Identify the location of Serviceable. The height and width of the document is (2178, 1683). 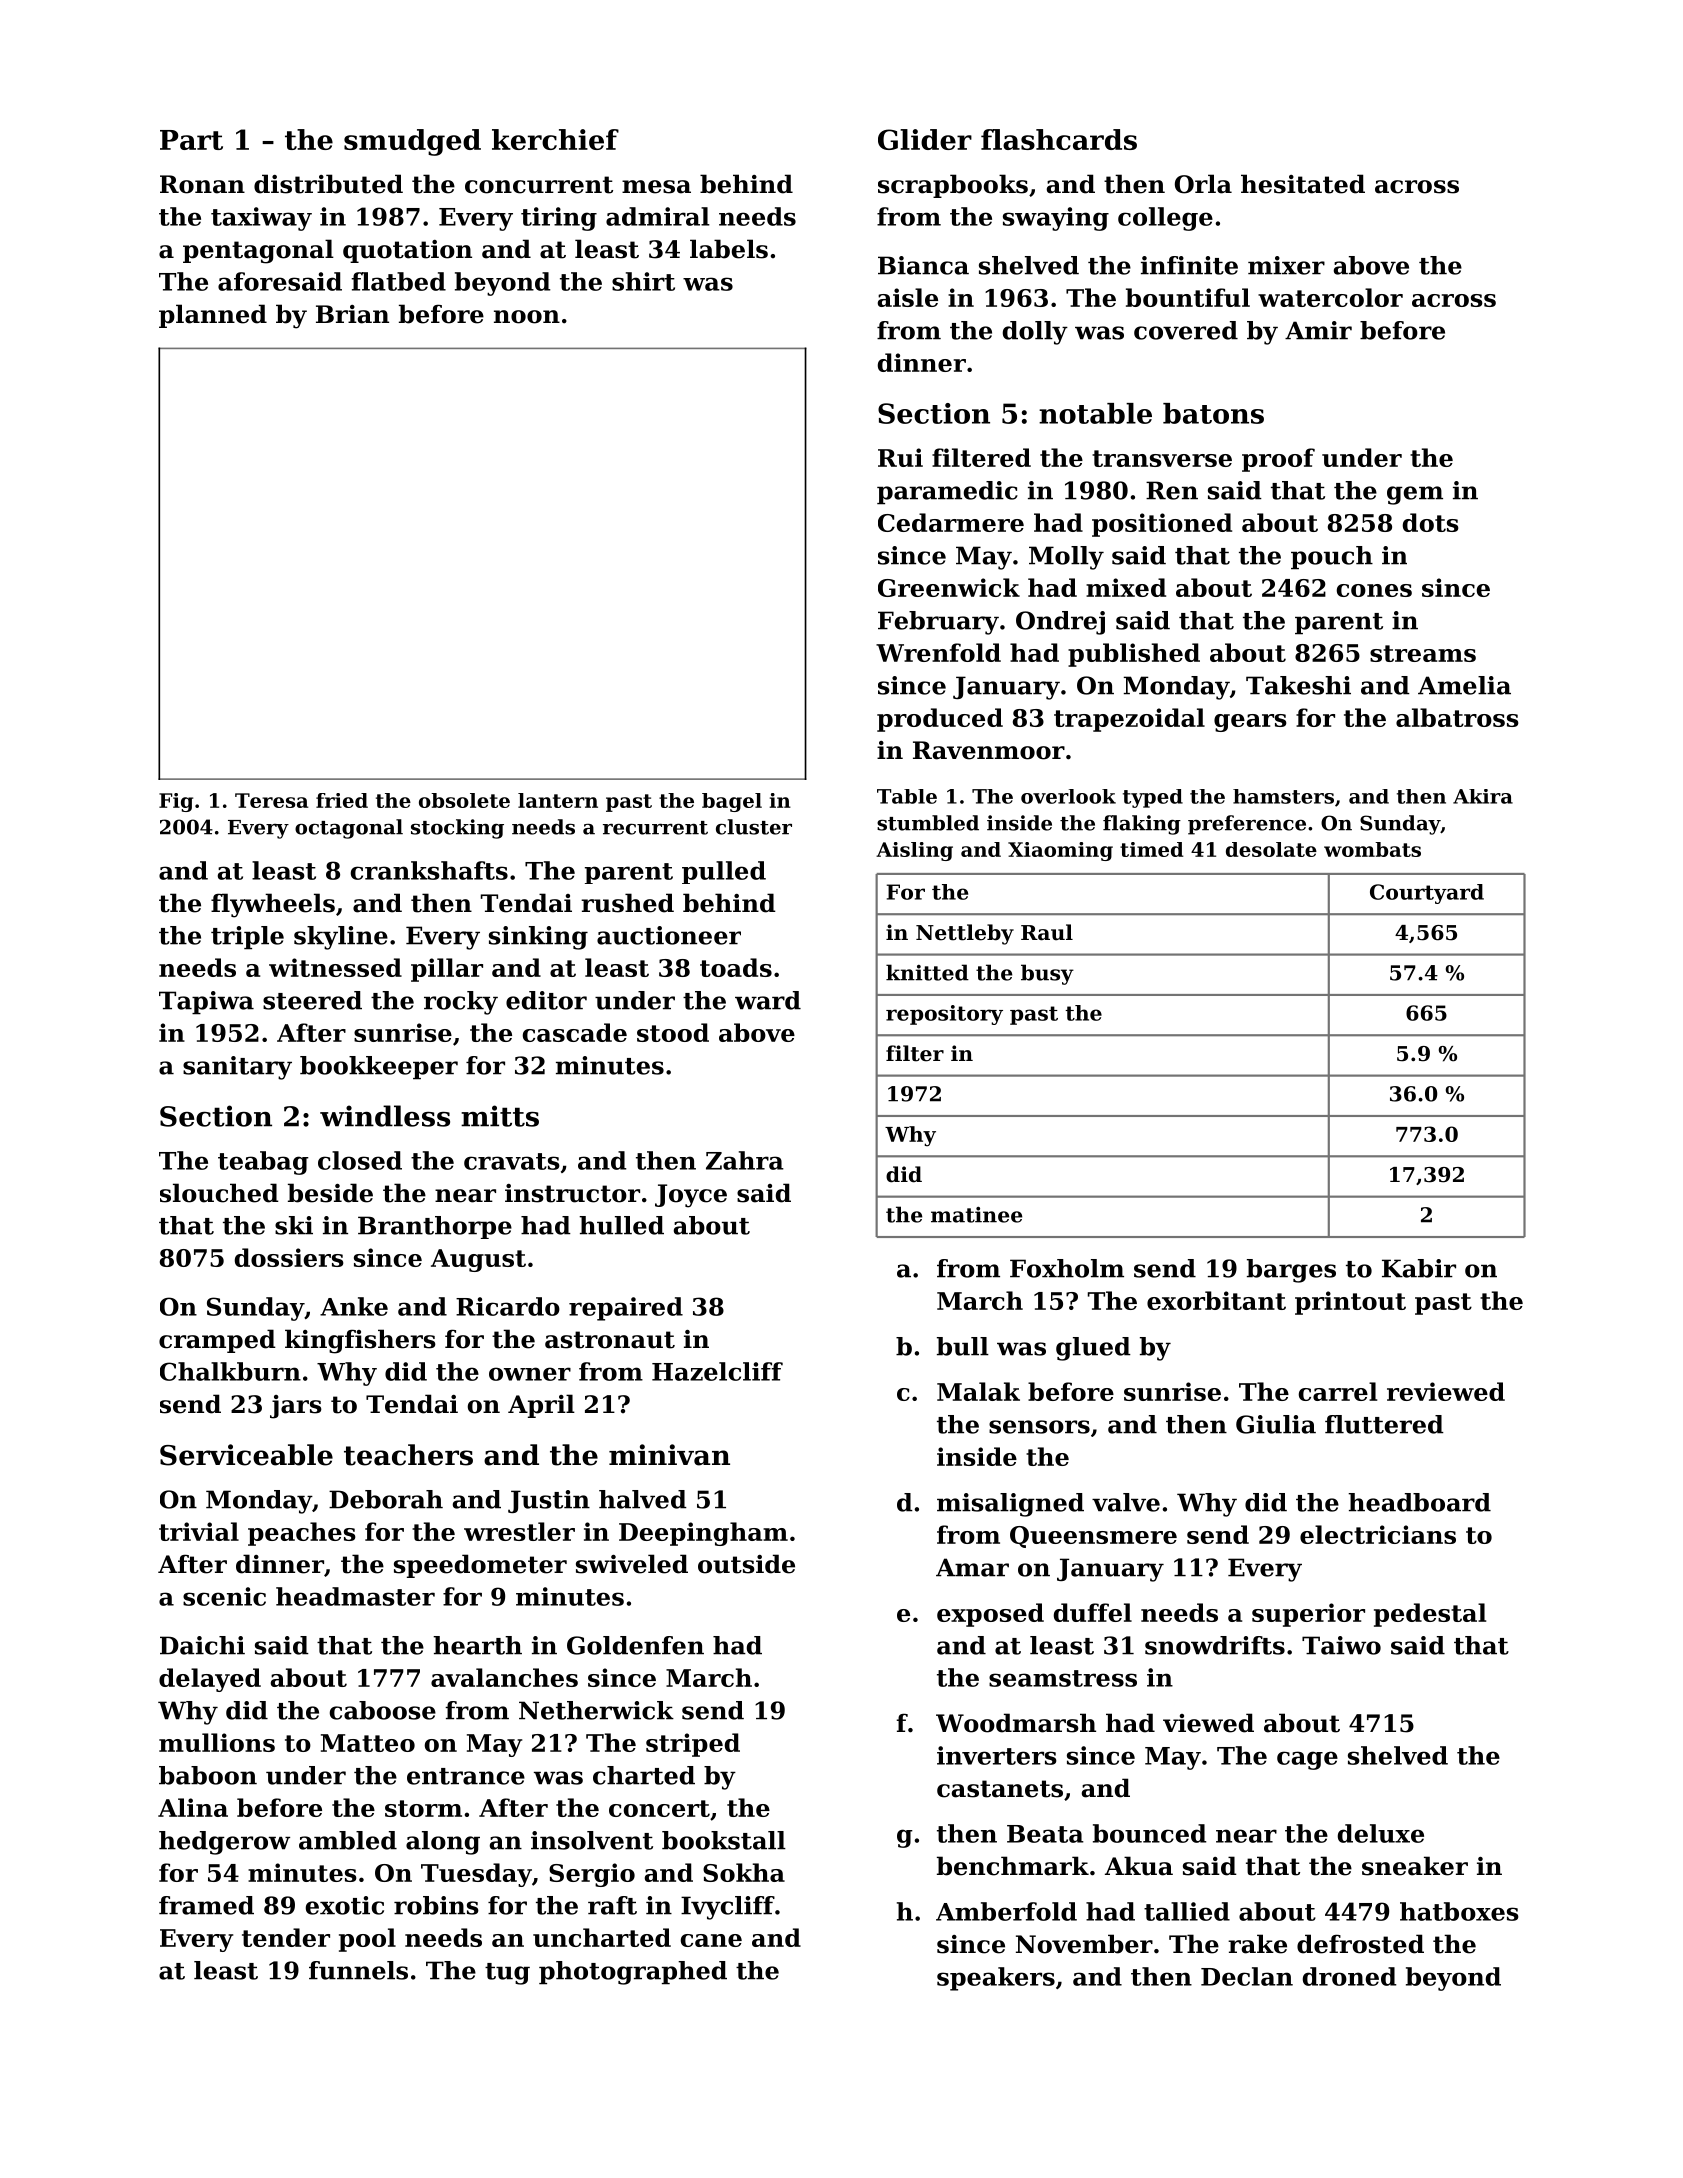
(246, 1455).
